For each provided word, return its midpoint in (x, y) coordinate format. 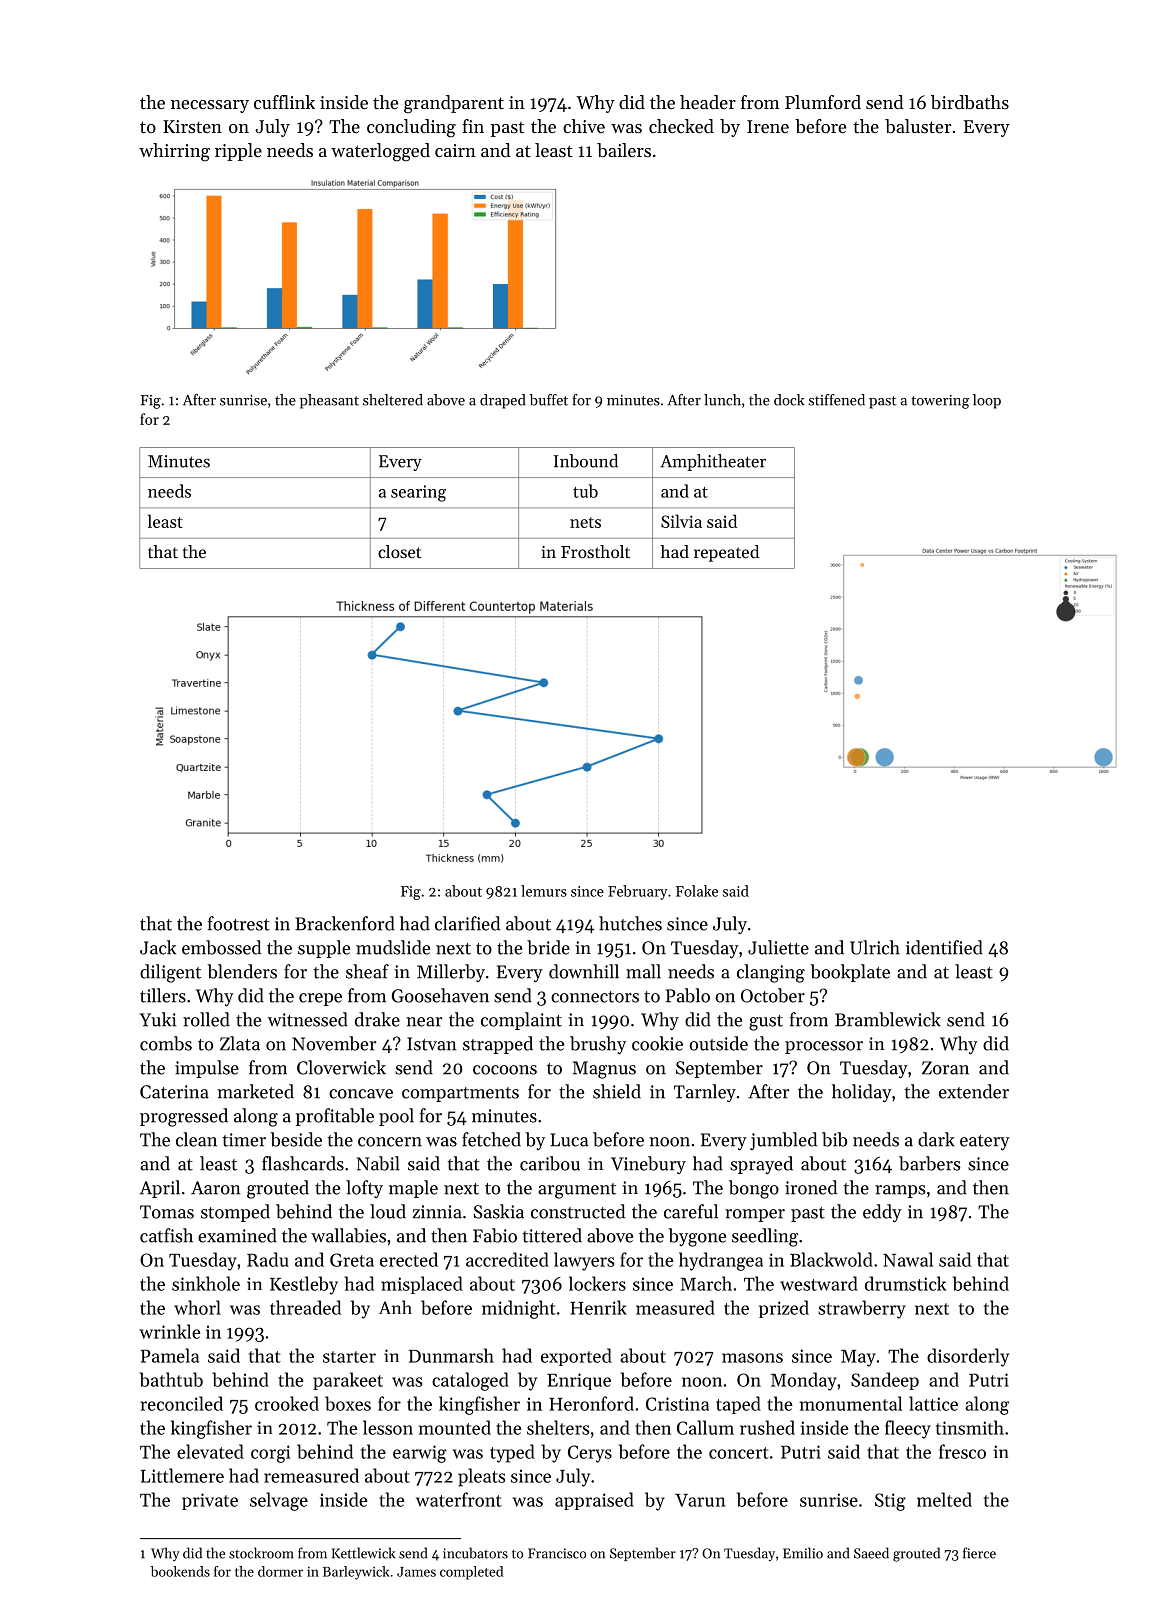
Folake (697, 891)
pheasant (329, 401)
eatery (985, 1142)
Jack (158, 947)
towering (940, 402)
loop (987, 401)
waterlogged (380, 152)
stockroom (261, 1553)
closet (400, 551)
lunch (722, 400)
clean (196, 1139)
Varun (700, 1500)
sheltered (393, 400)
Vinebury (648, 1165)
